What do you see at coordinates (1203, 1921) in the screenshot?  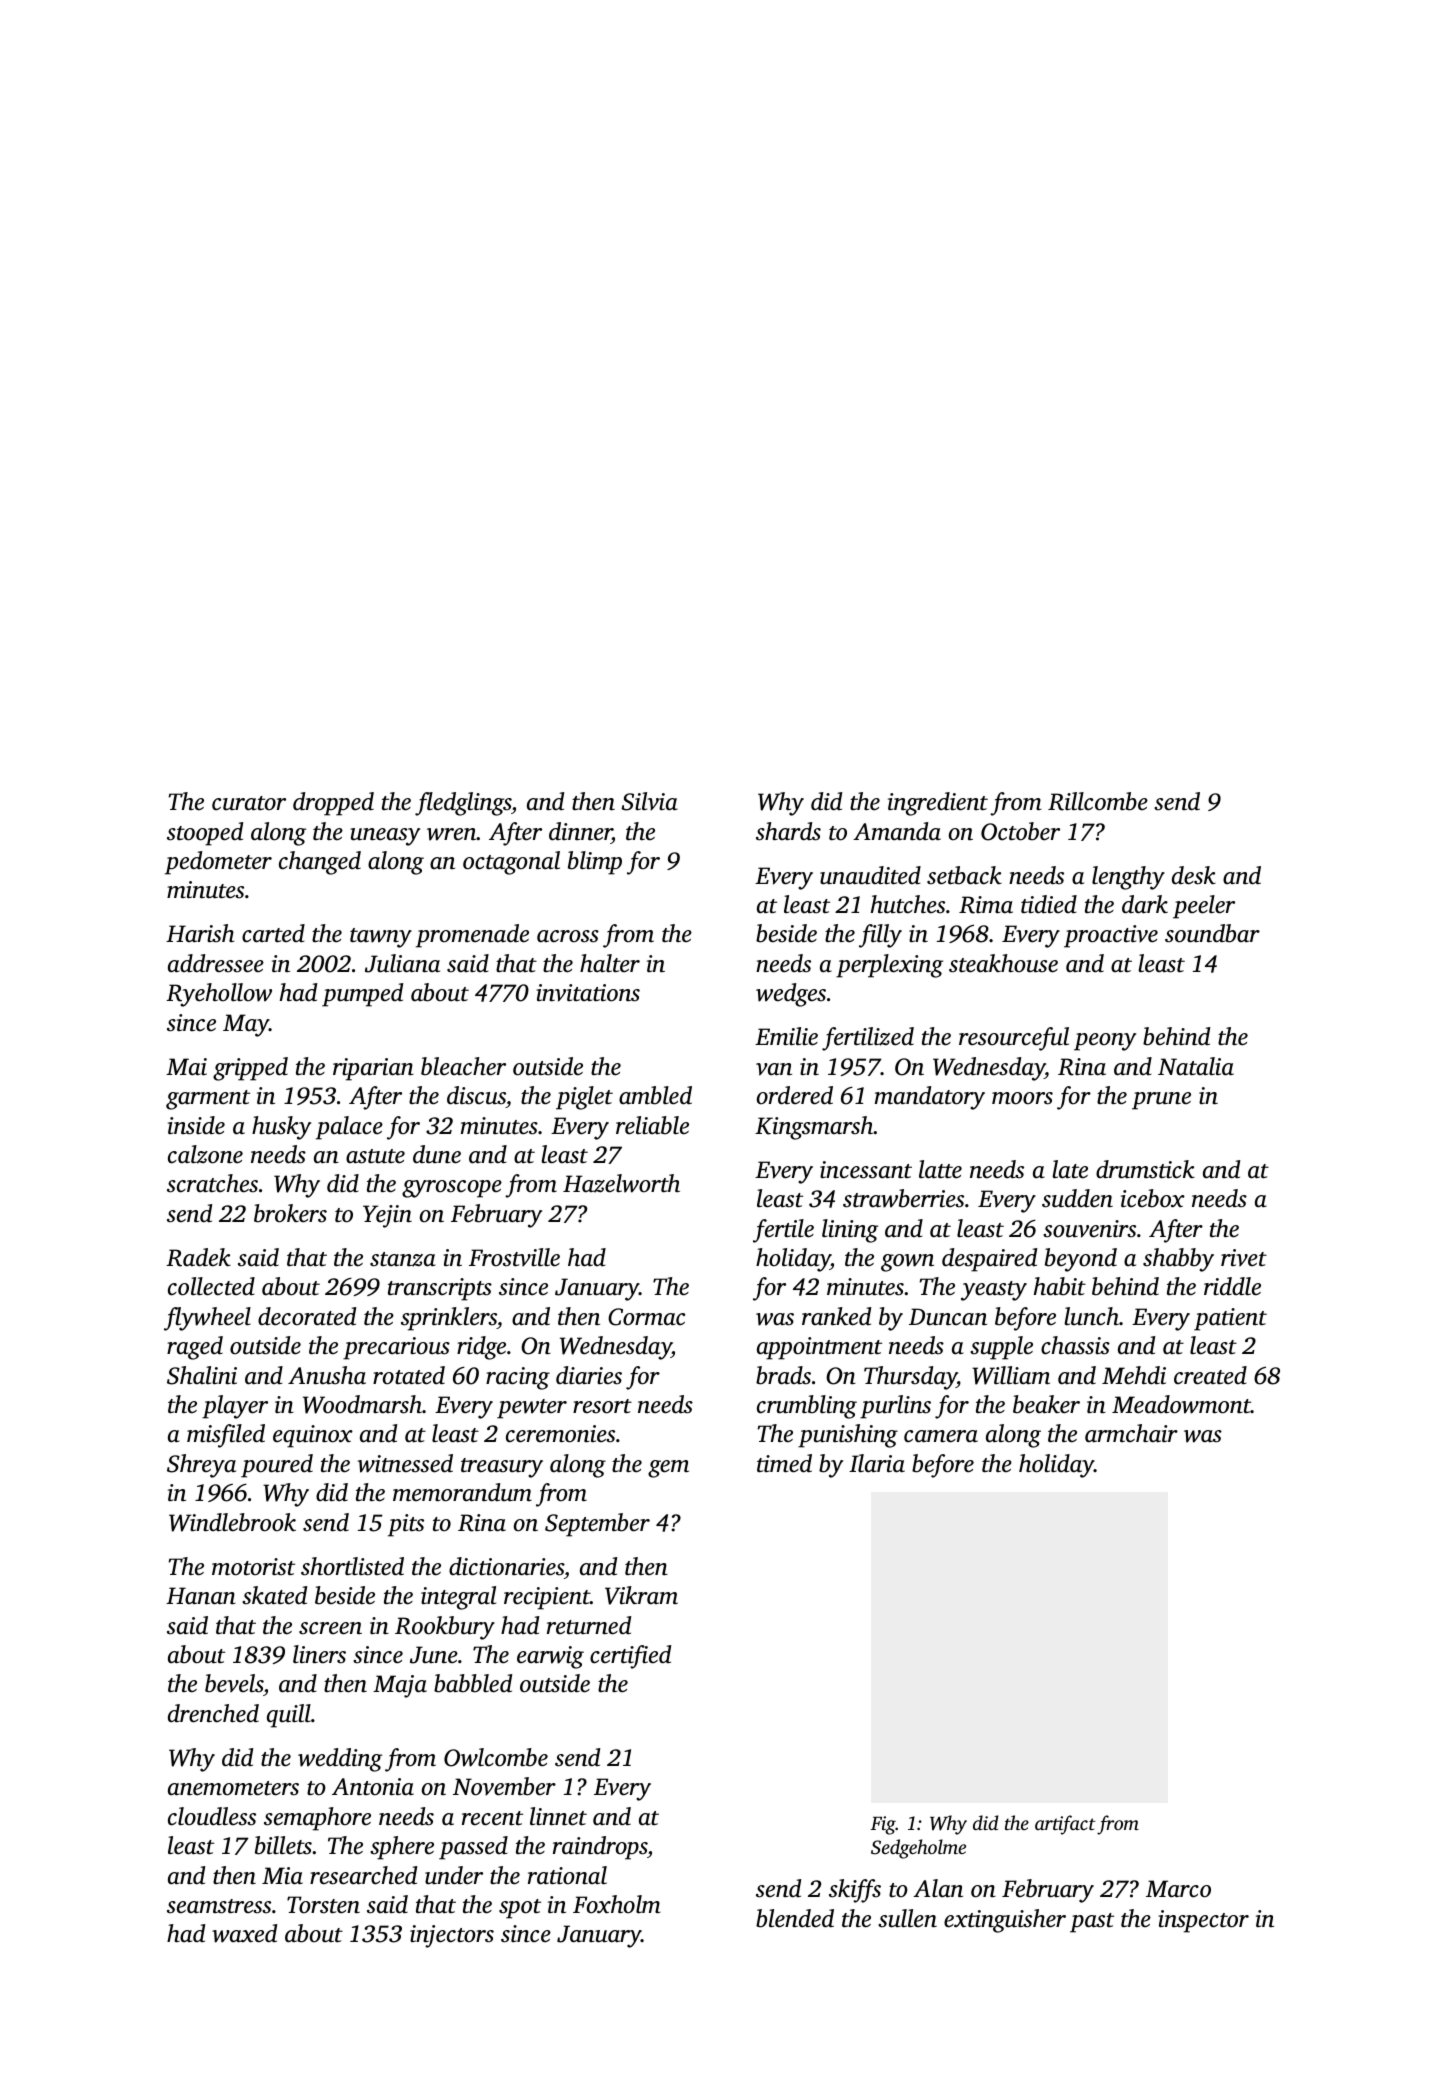 I see `inspector` at bounding box center [1203, 1921].
